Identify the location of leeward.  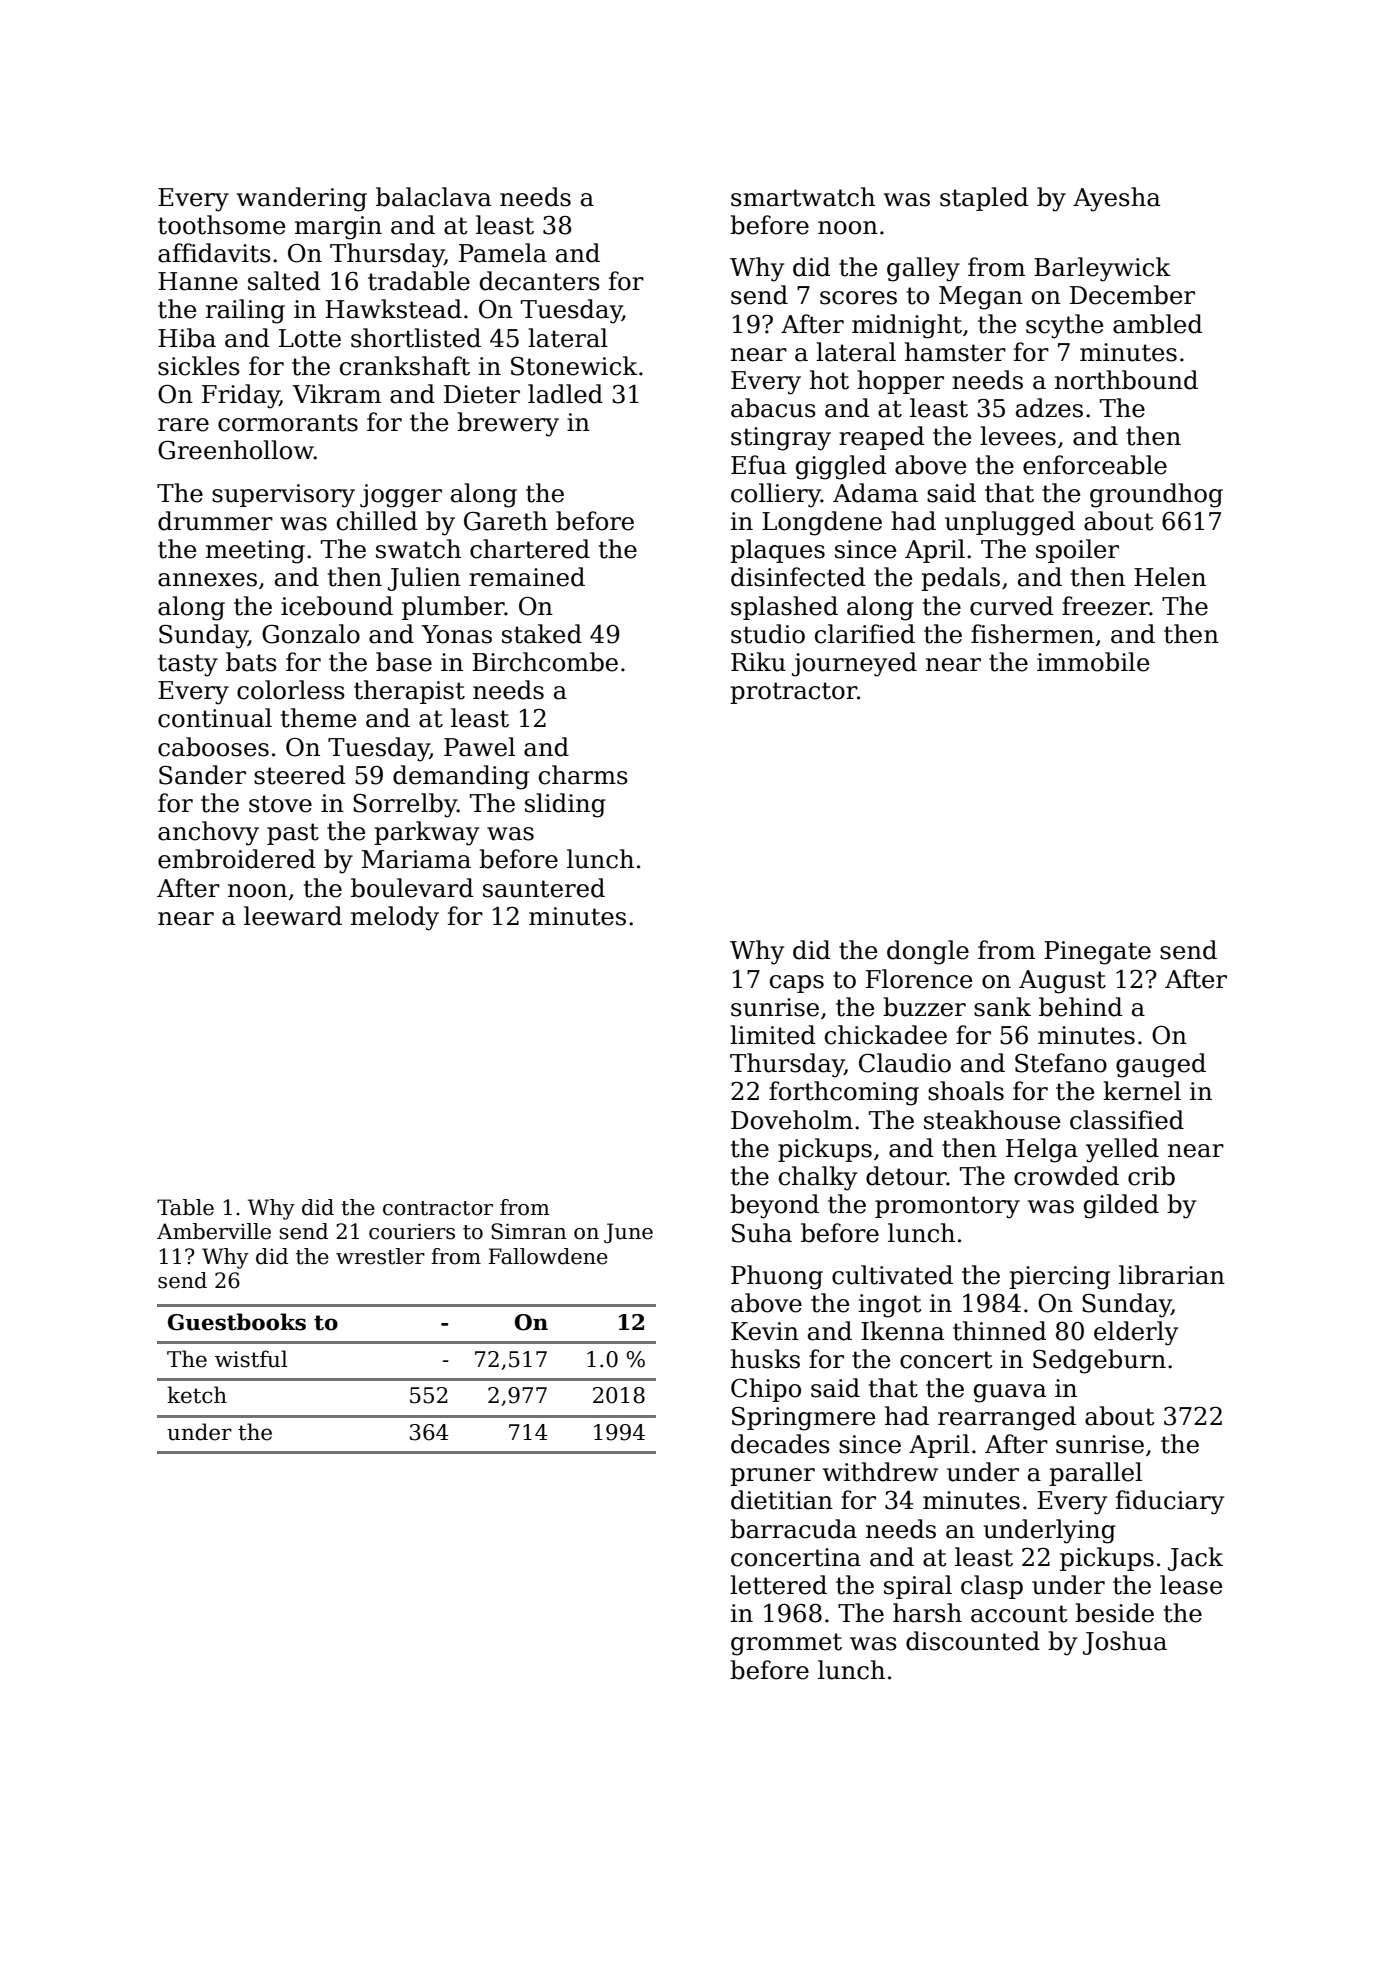
(293, 916).
